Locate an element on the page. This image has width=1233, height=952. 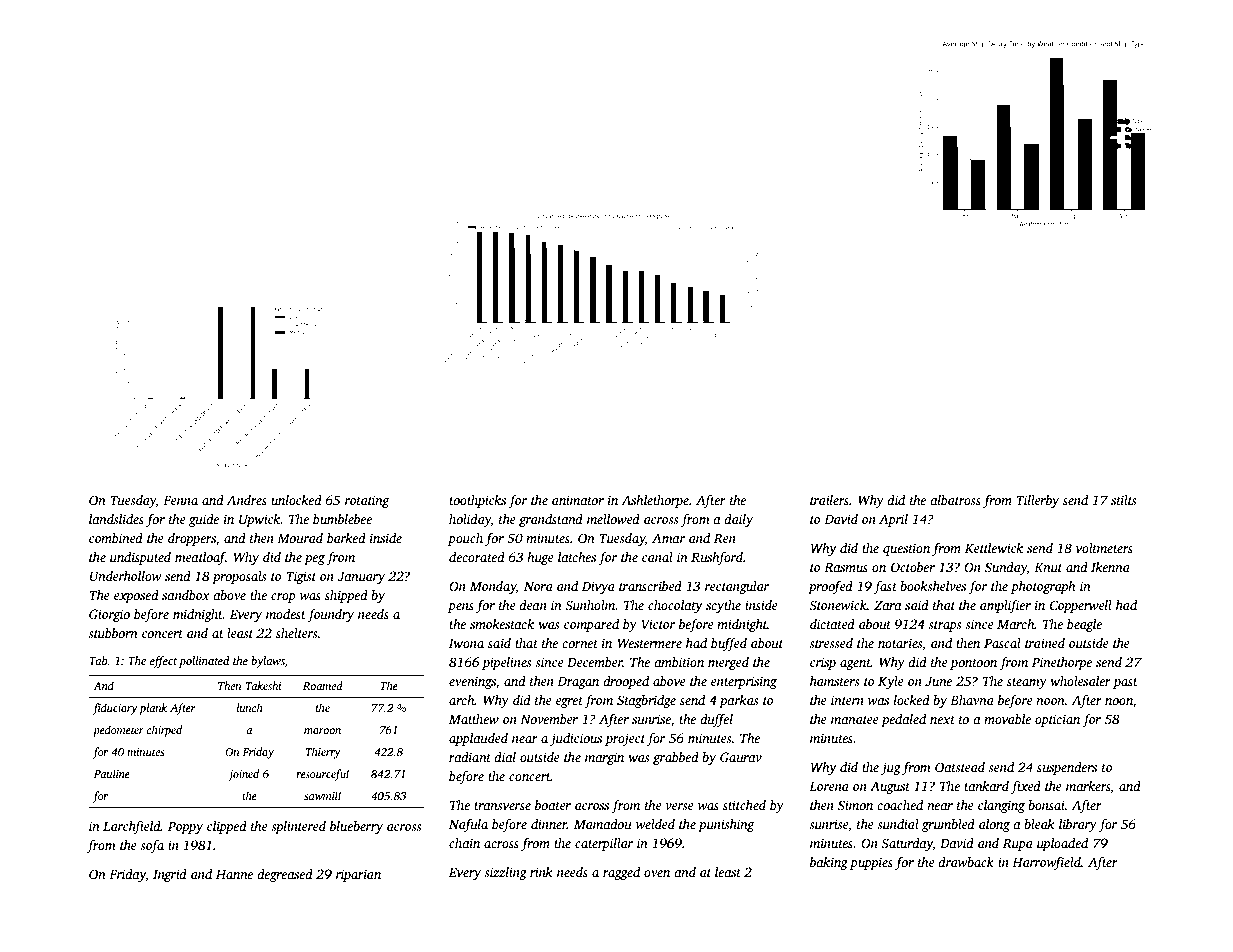
manatee is located at coordinates (855, 720).
